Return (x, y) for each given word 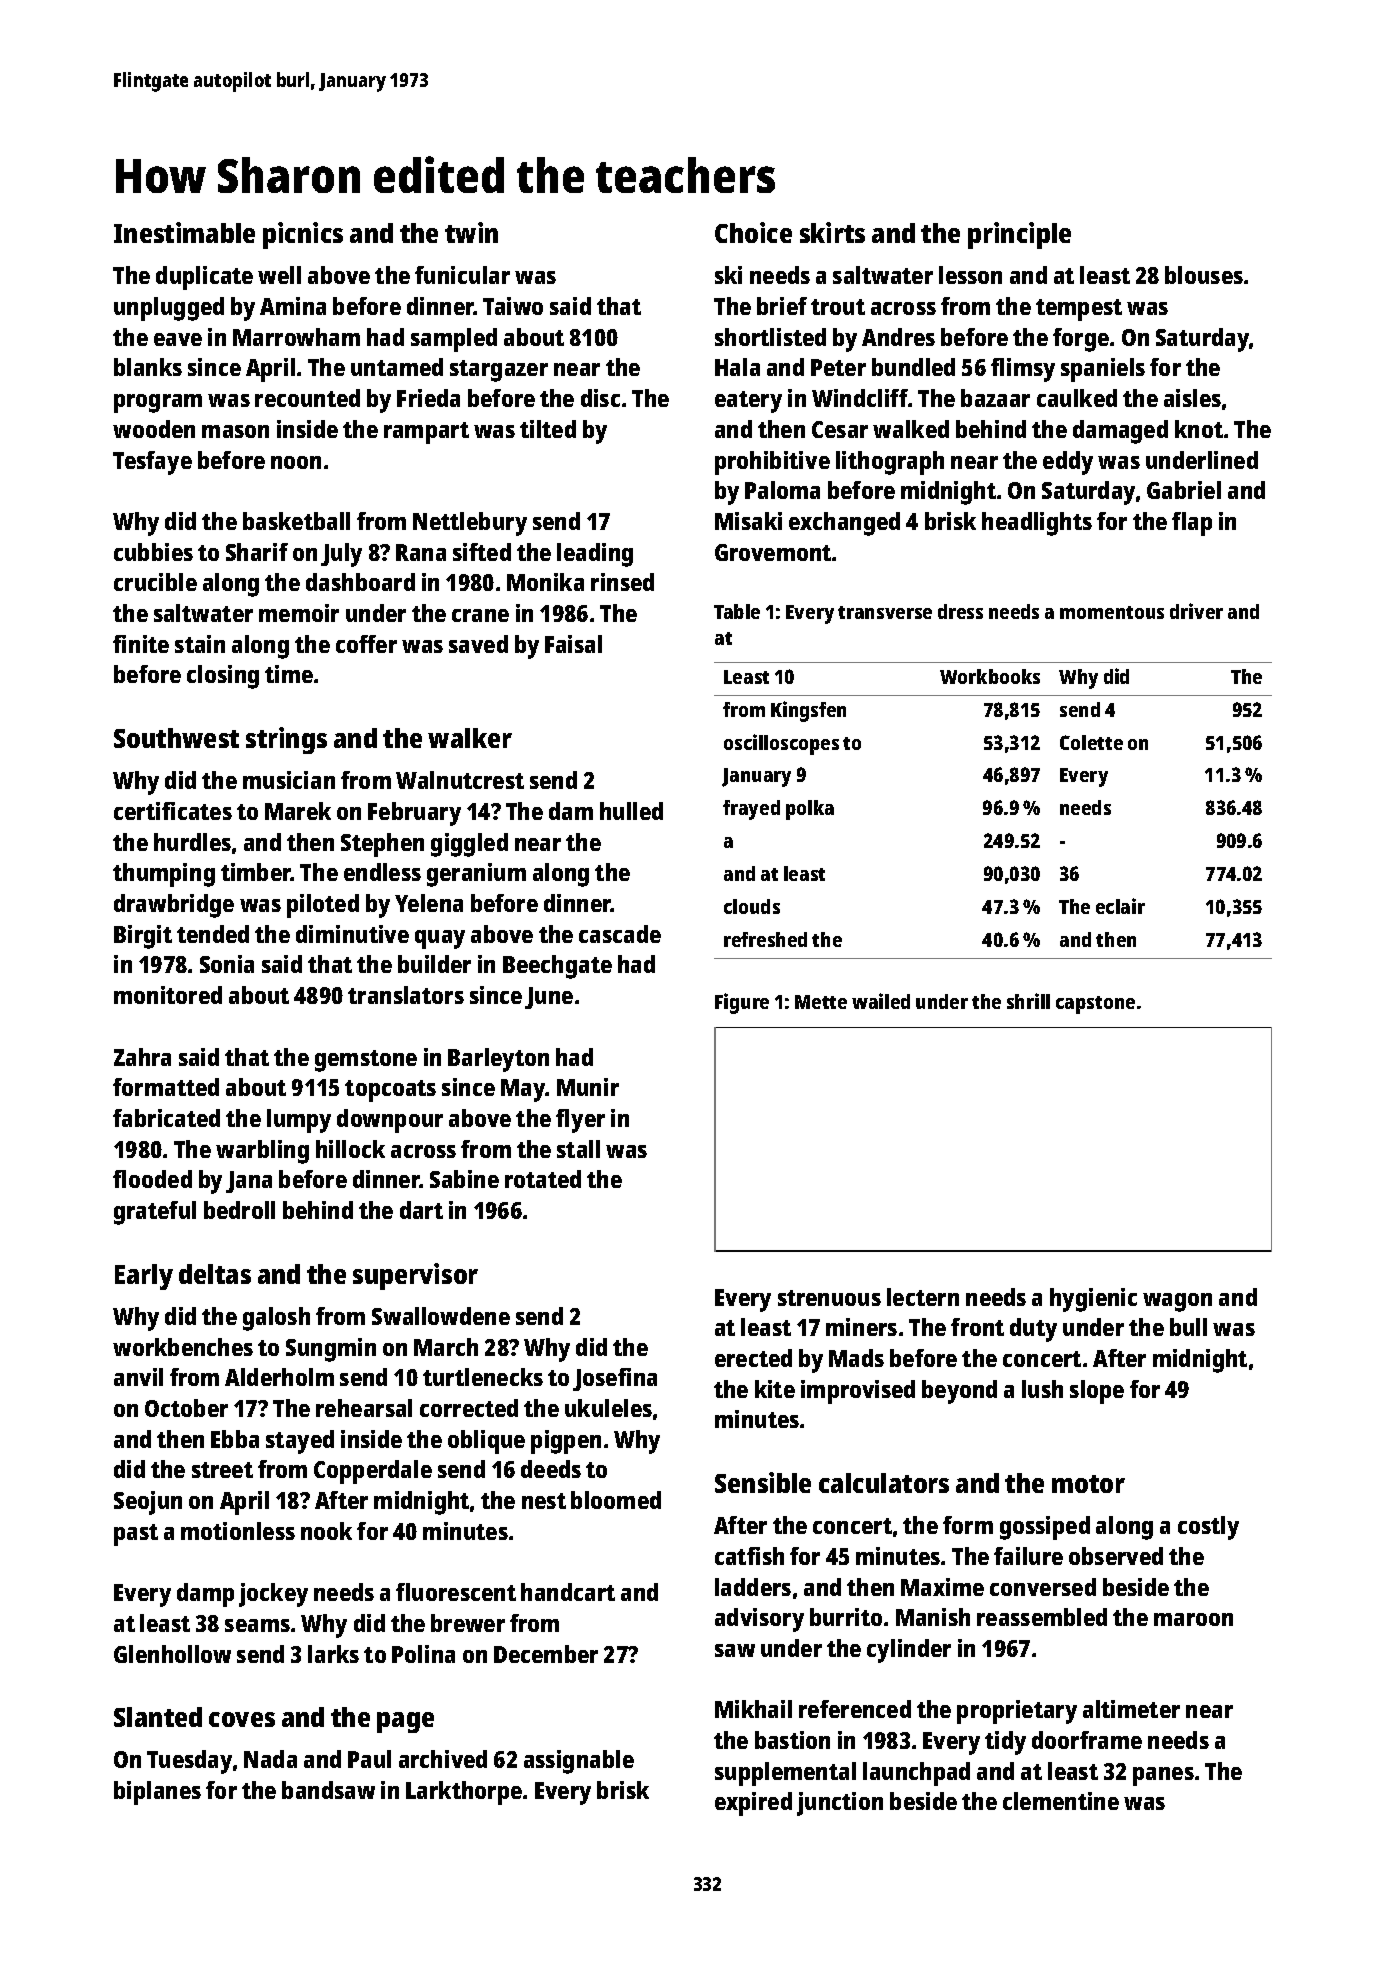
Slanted (158, 1717)
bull (1188, 1327)
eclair (1120, 906)
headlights (1037, 524)
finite (141, 644)
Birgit (143, 937)
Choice (753, 232)
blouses (1204, 275)
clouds (752, 906)
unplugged (169, 309)
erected (753, 1358)
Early (144, 1277)
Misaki (748, 521)
